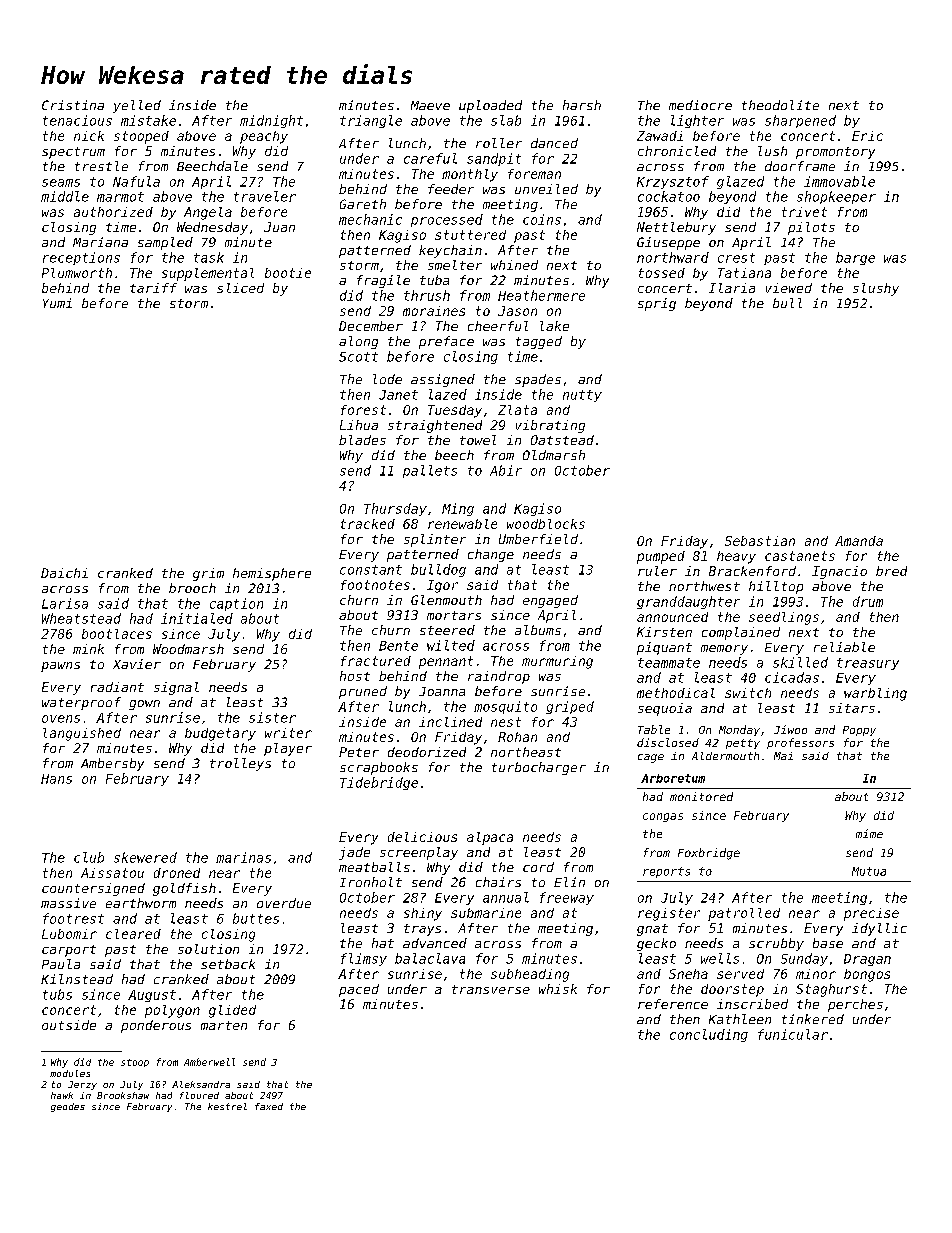  What do you see at coordinates (73, 105) in the document?
I see `Cristina` at bounding box center [73, 105].
